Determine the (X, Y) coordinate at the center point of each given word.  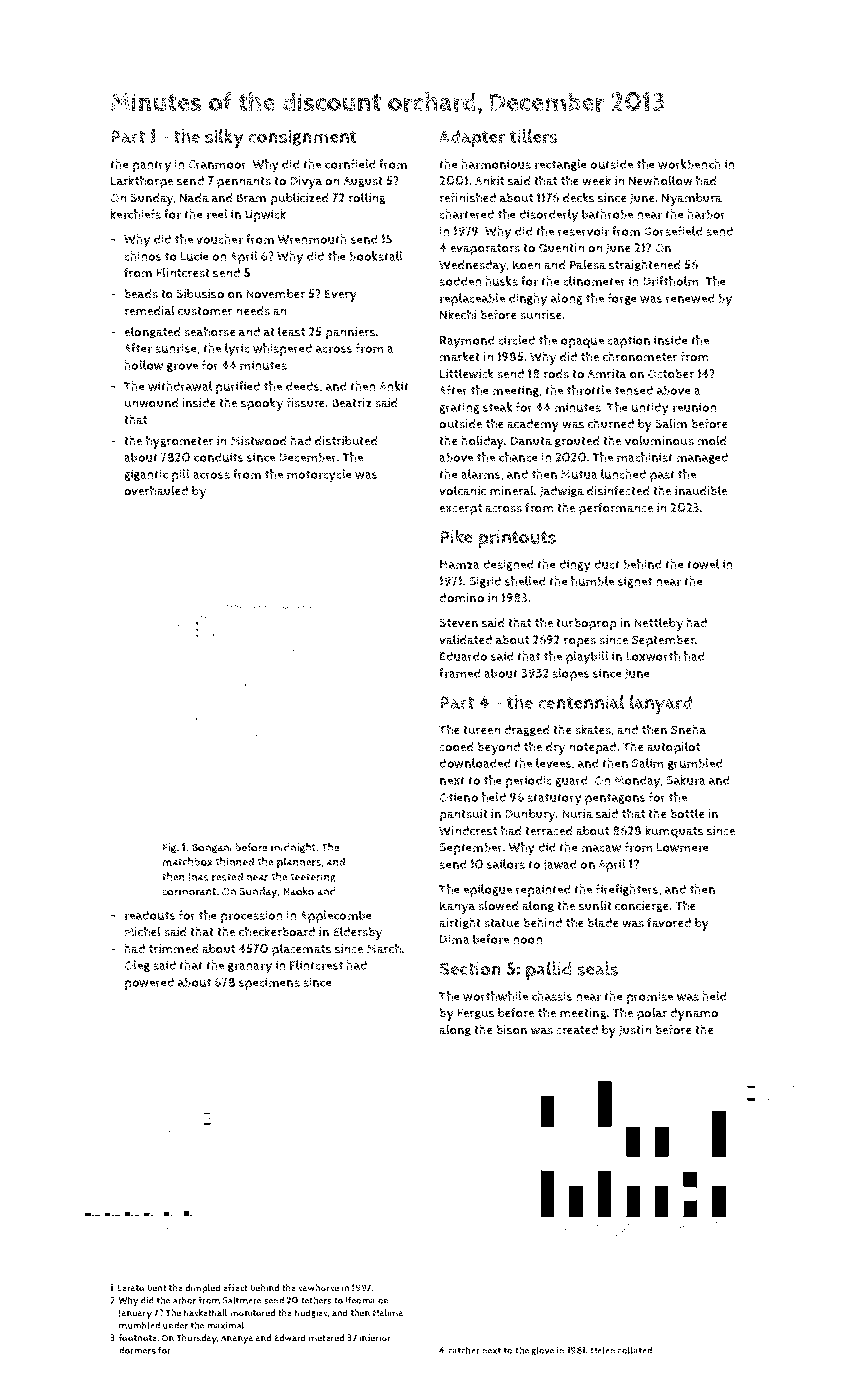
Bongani (212, 848)
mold (712, 440)
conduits (219, 457)
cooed (456, 747)
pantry (152, 166)
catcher (464, 1350)
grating (459, 408)
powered (149, 983)
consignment (302, 137)
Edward (290, 1338)
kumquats (674, 832)
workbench (689, 164)
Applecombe (336, 916)
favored (669, 922)
